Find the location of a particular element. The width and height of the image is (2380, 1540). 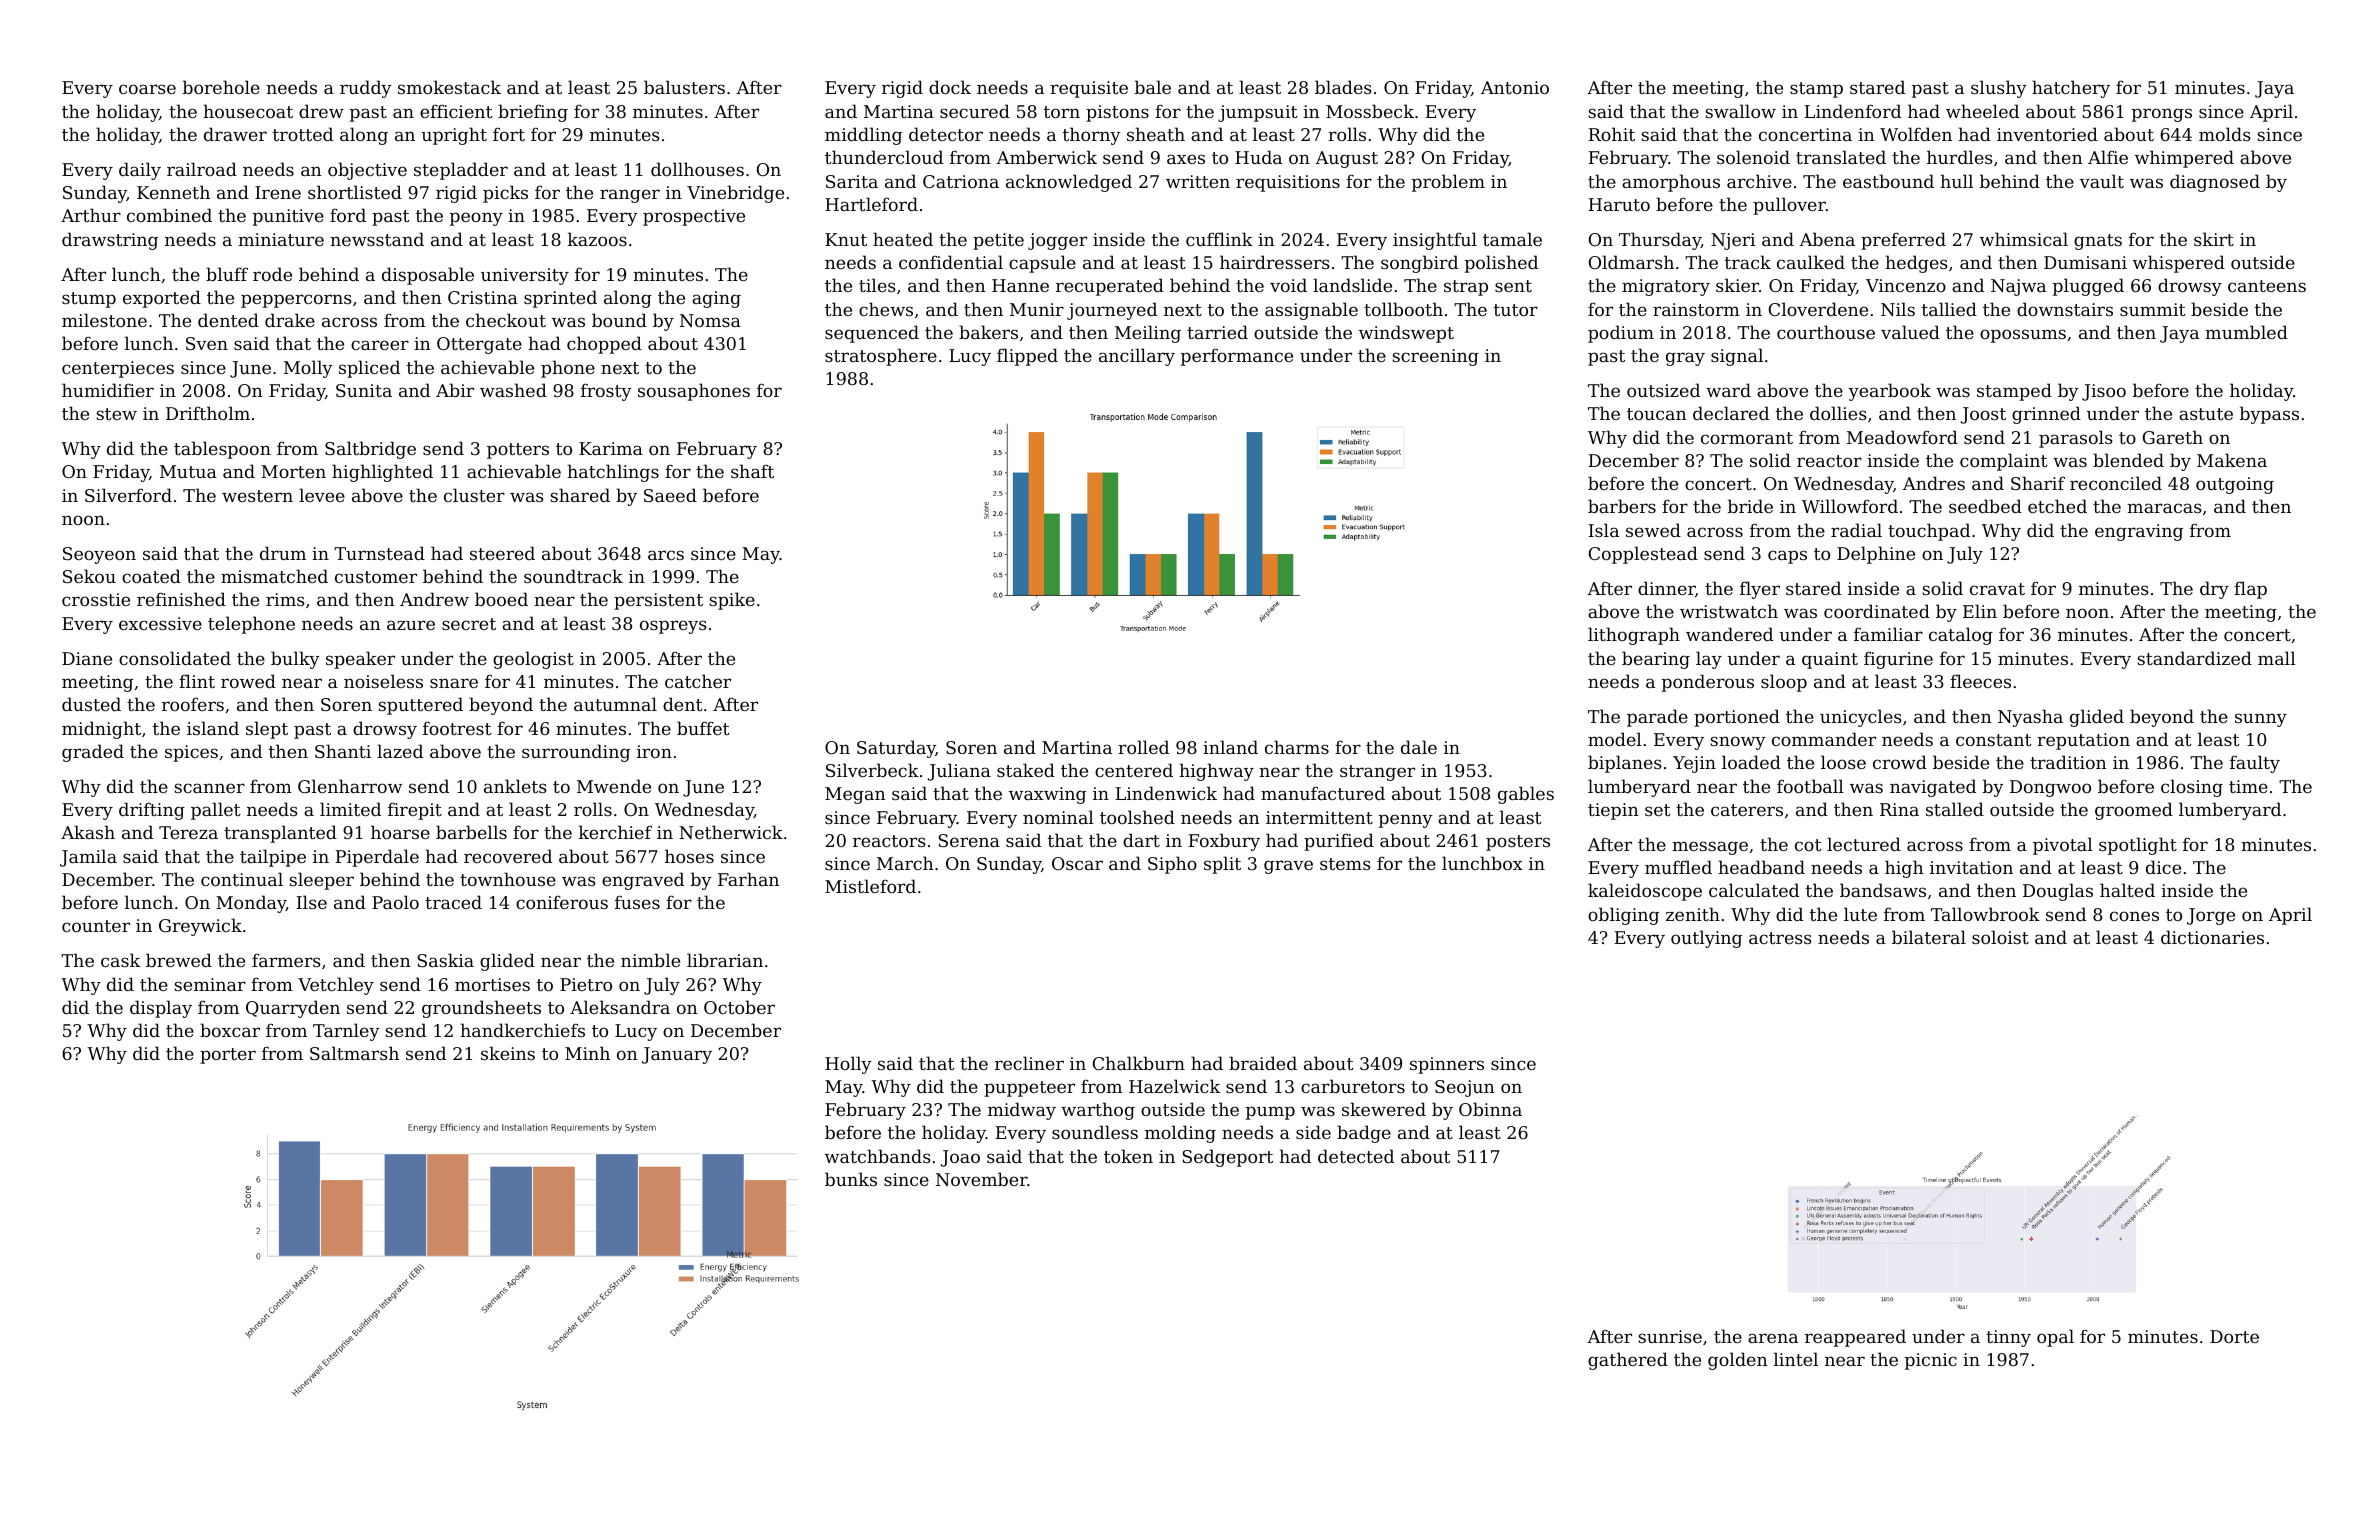

sputtered is located at coordinates (420, 706).
